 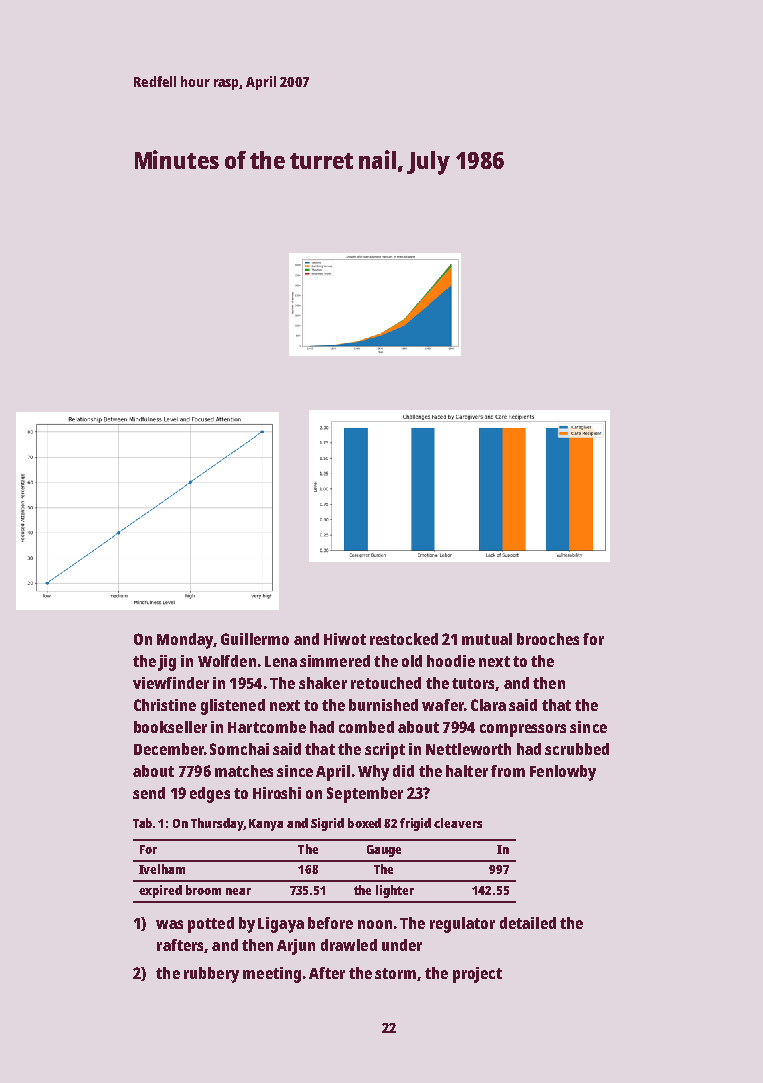 What do you see at coordinates (462, 925) in the screenshot?
I see `regulator` at bounding box center [462, 925].
